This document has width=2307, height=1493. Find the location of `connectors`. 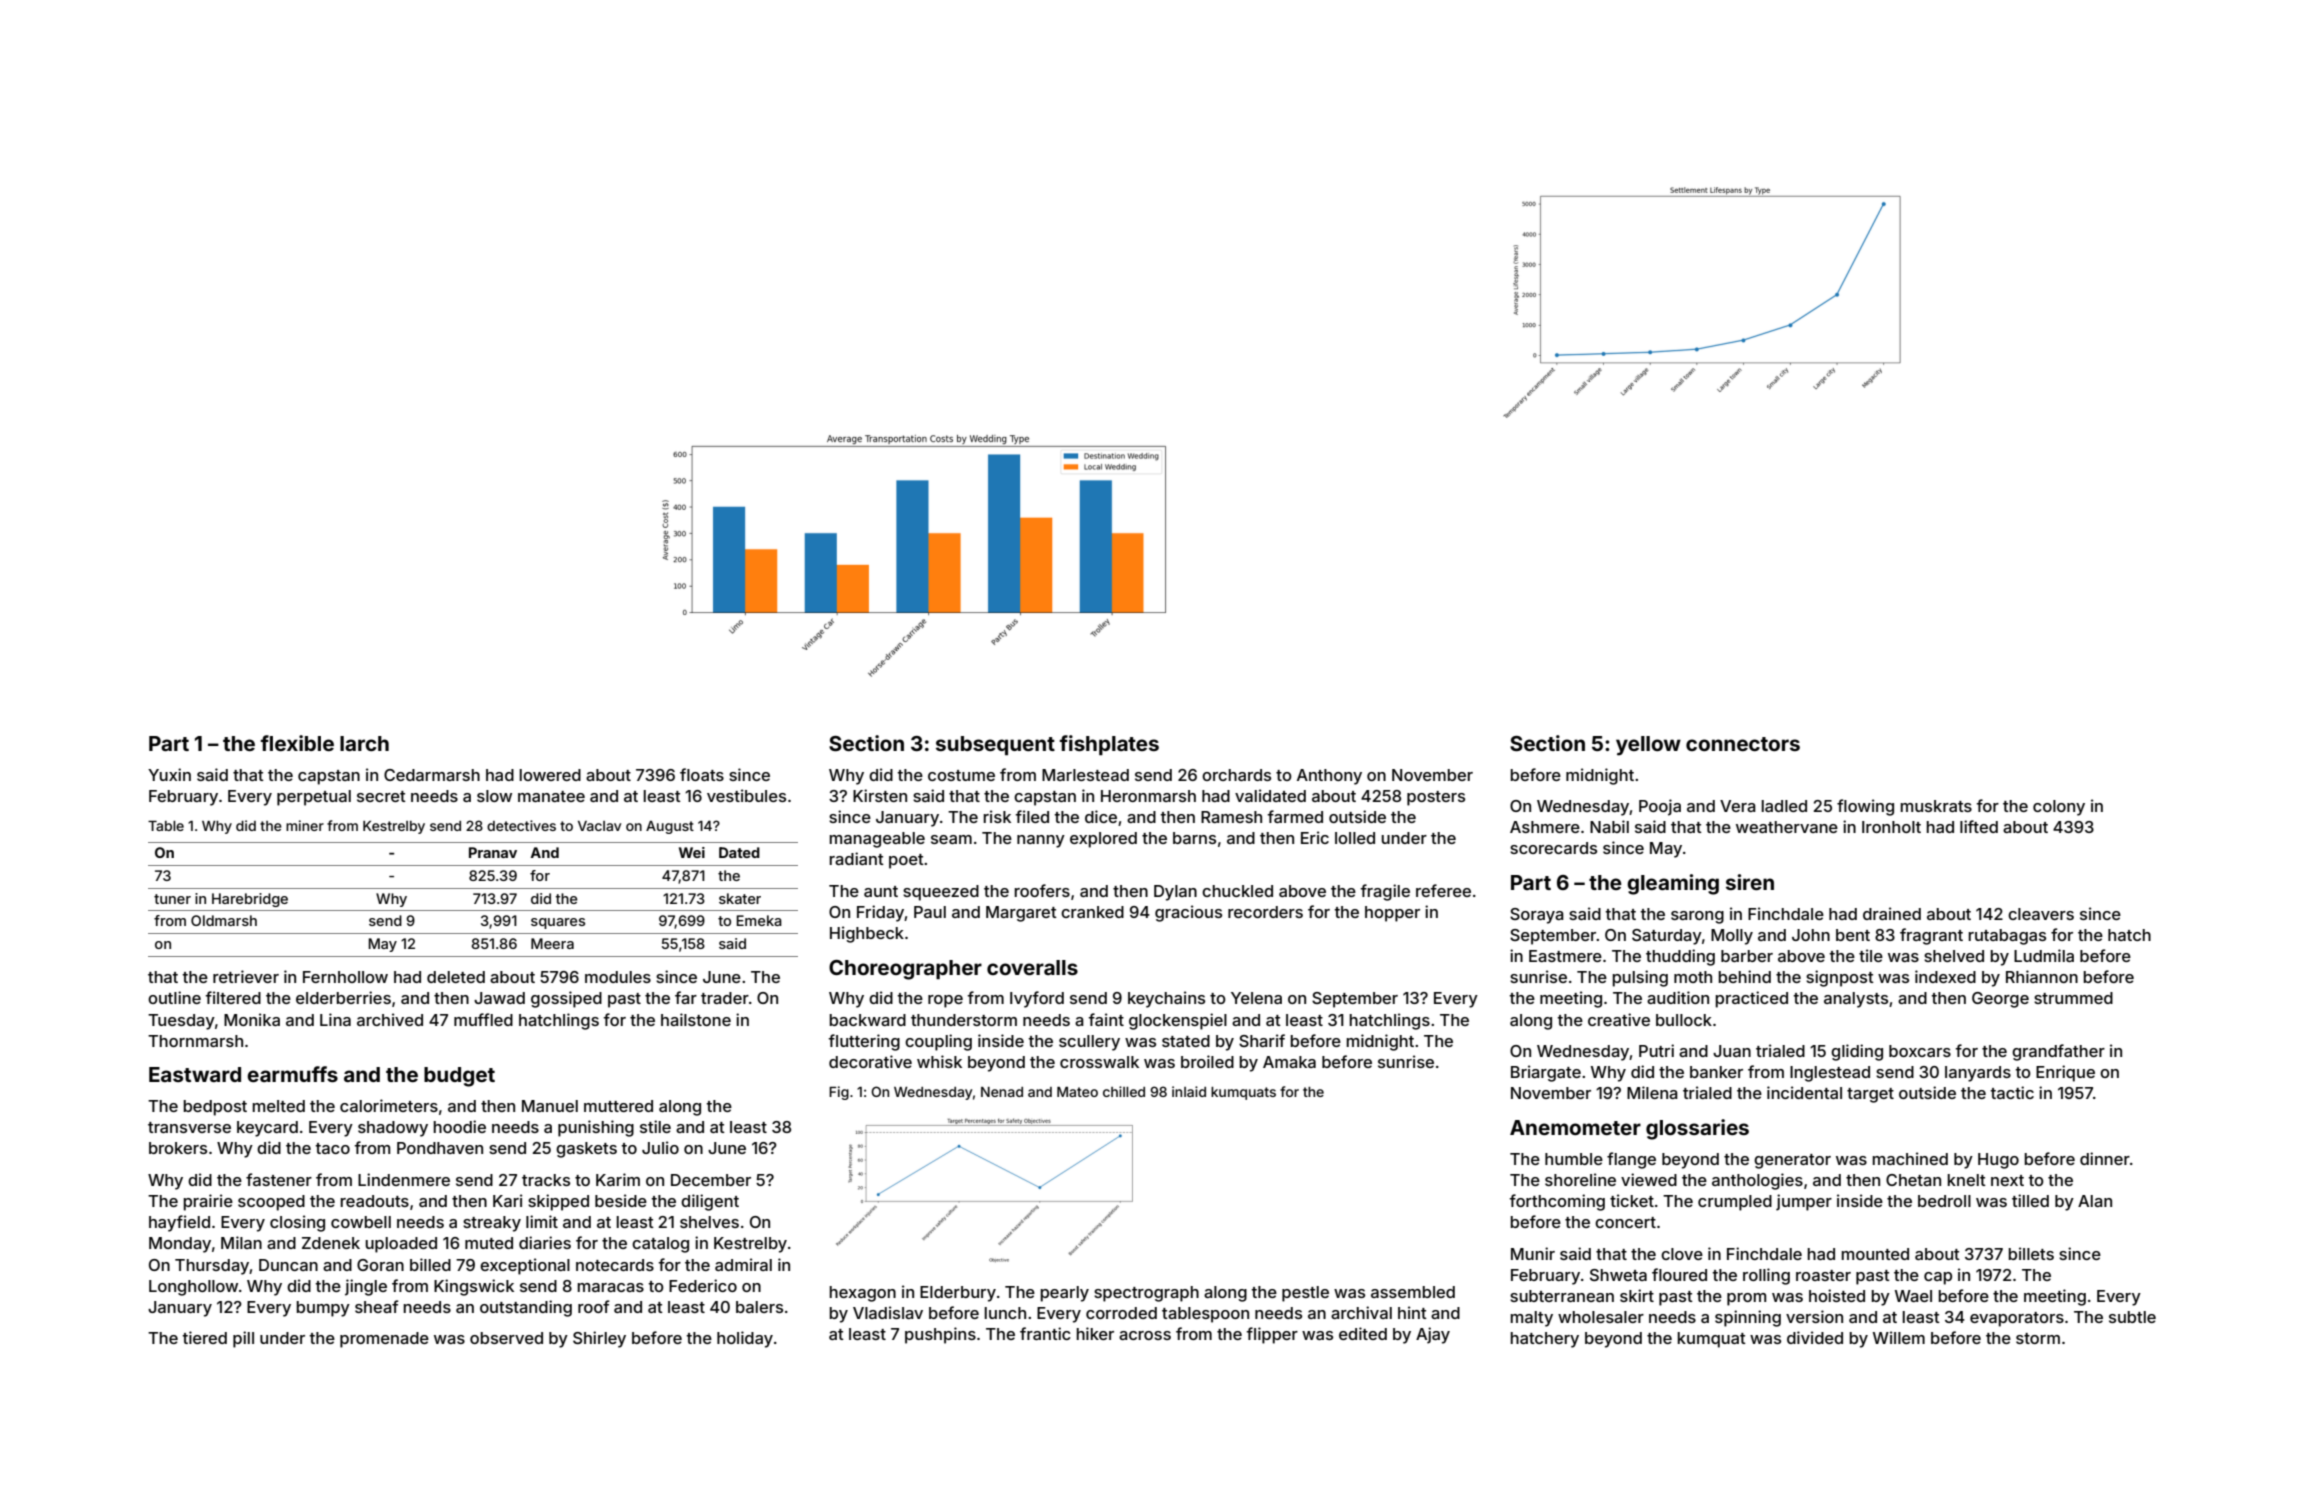

connectors is located at coordinates (1743, 744).
